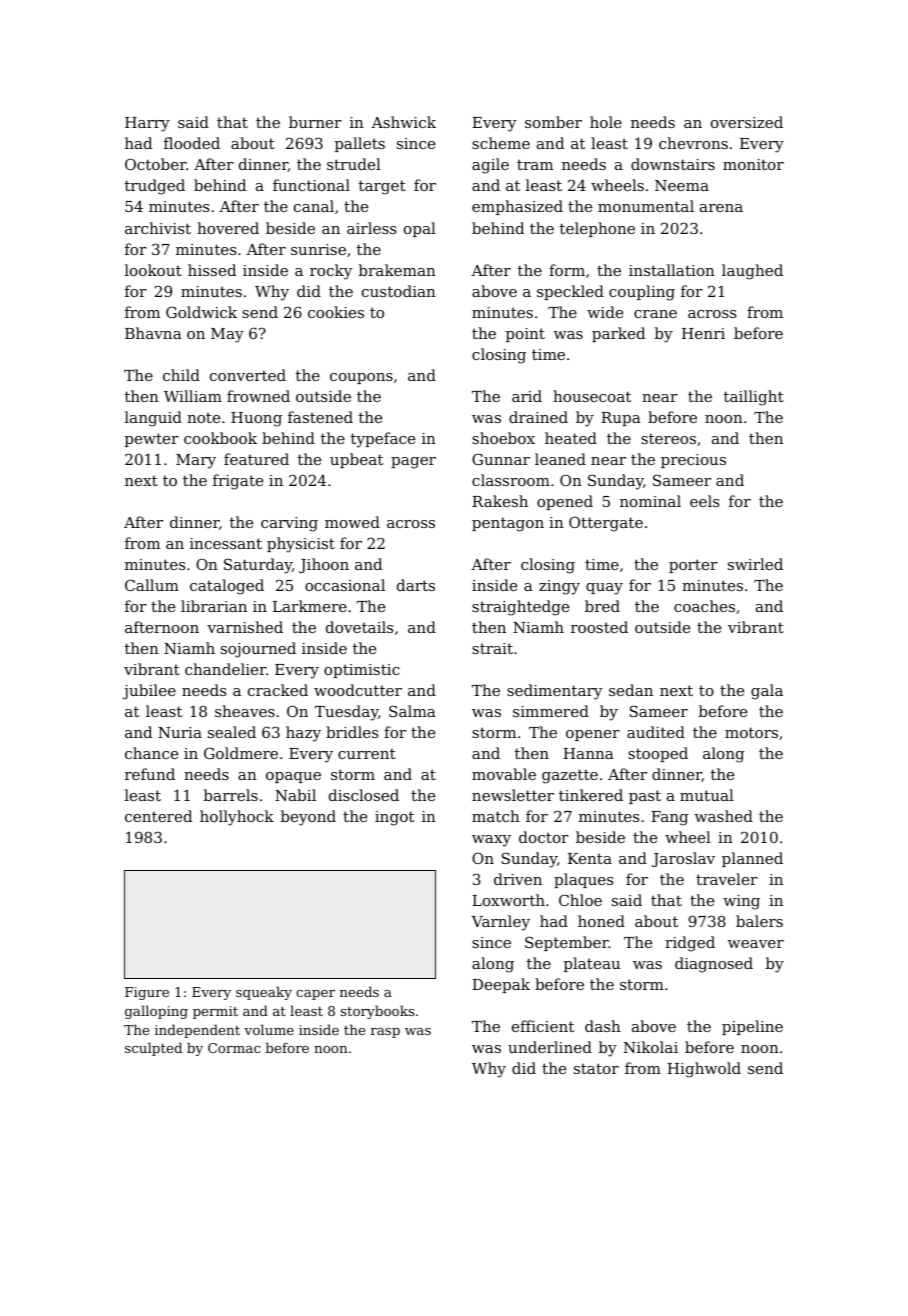  Describe the element at coordinates (331, 272) in the image. I see `rocky` at that location.
